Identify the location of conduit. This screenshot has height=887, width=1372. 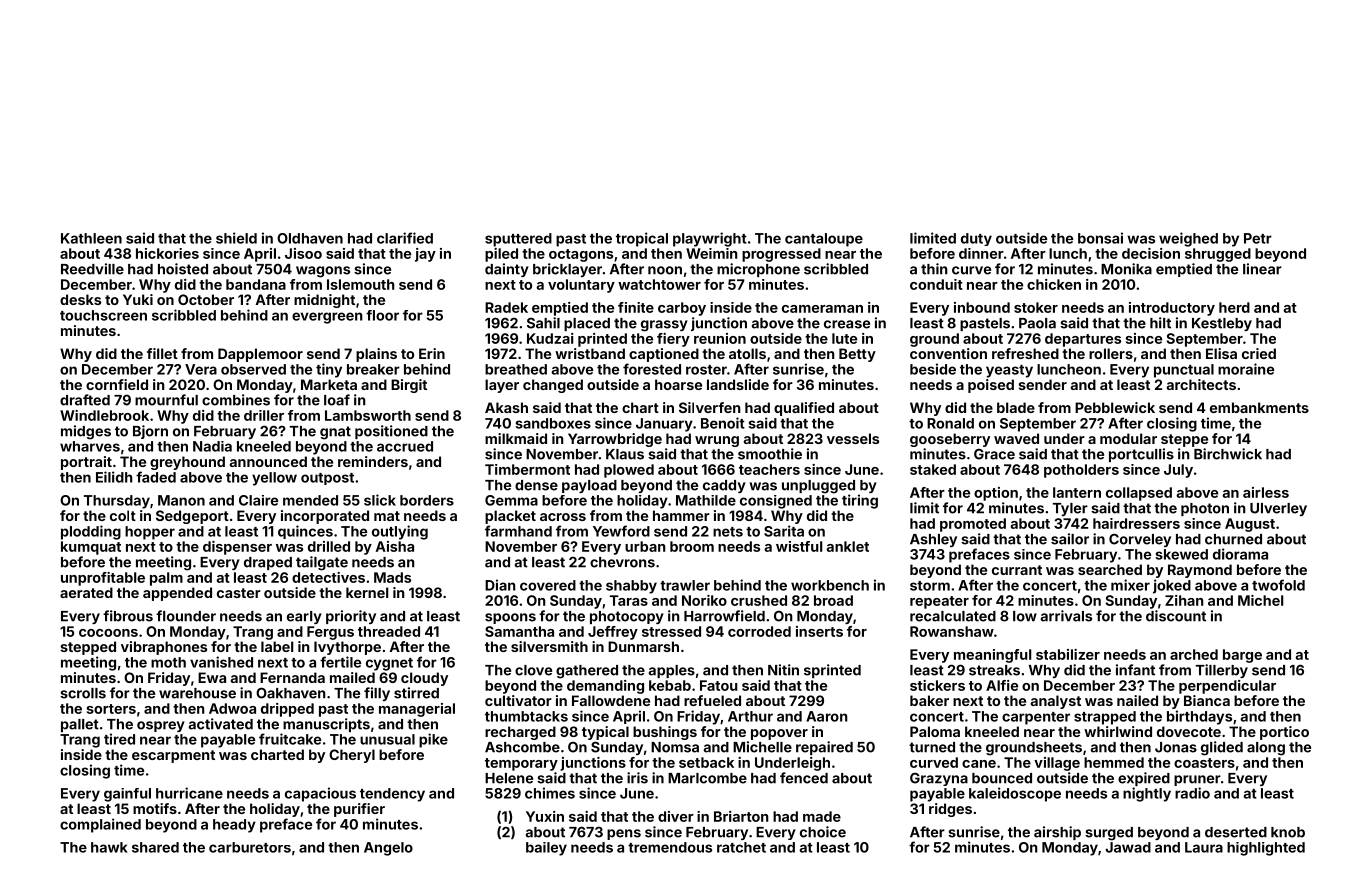
(936, 284).
